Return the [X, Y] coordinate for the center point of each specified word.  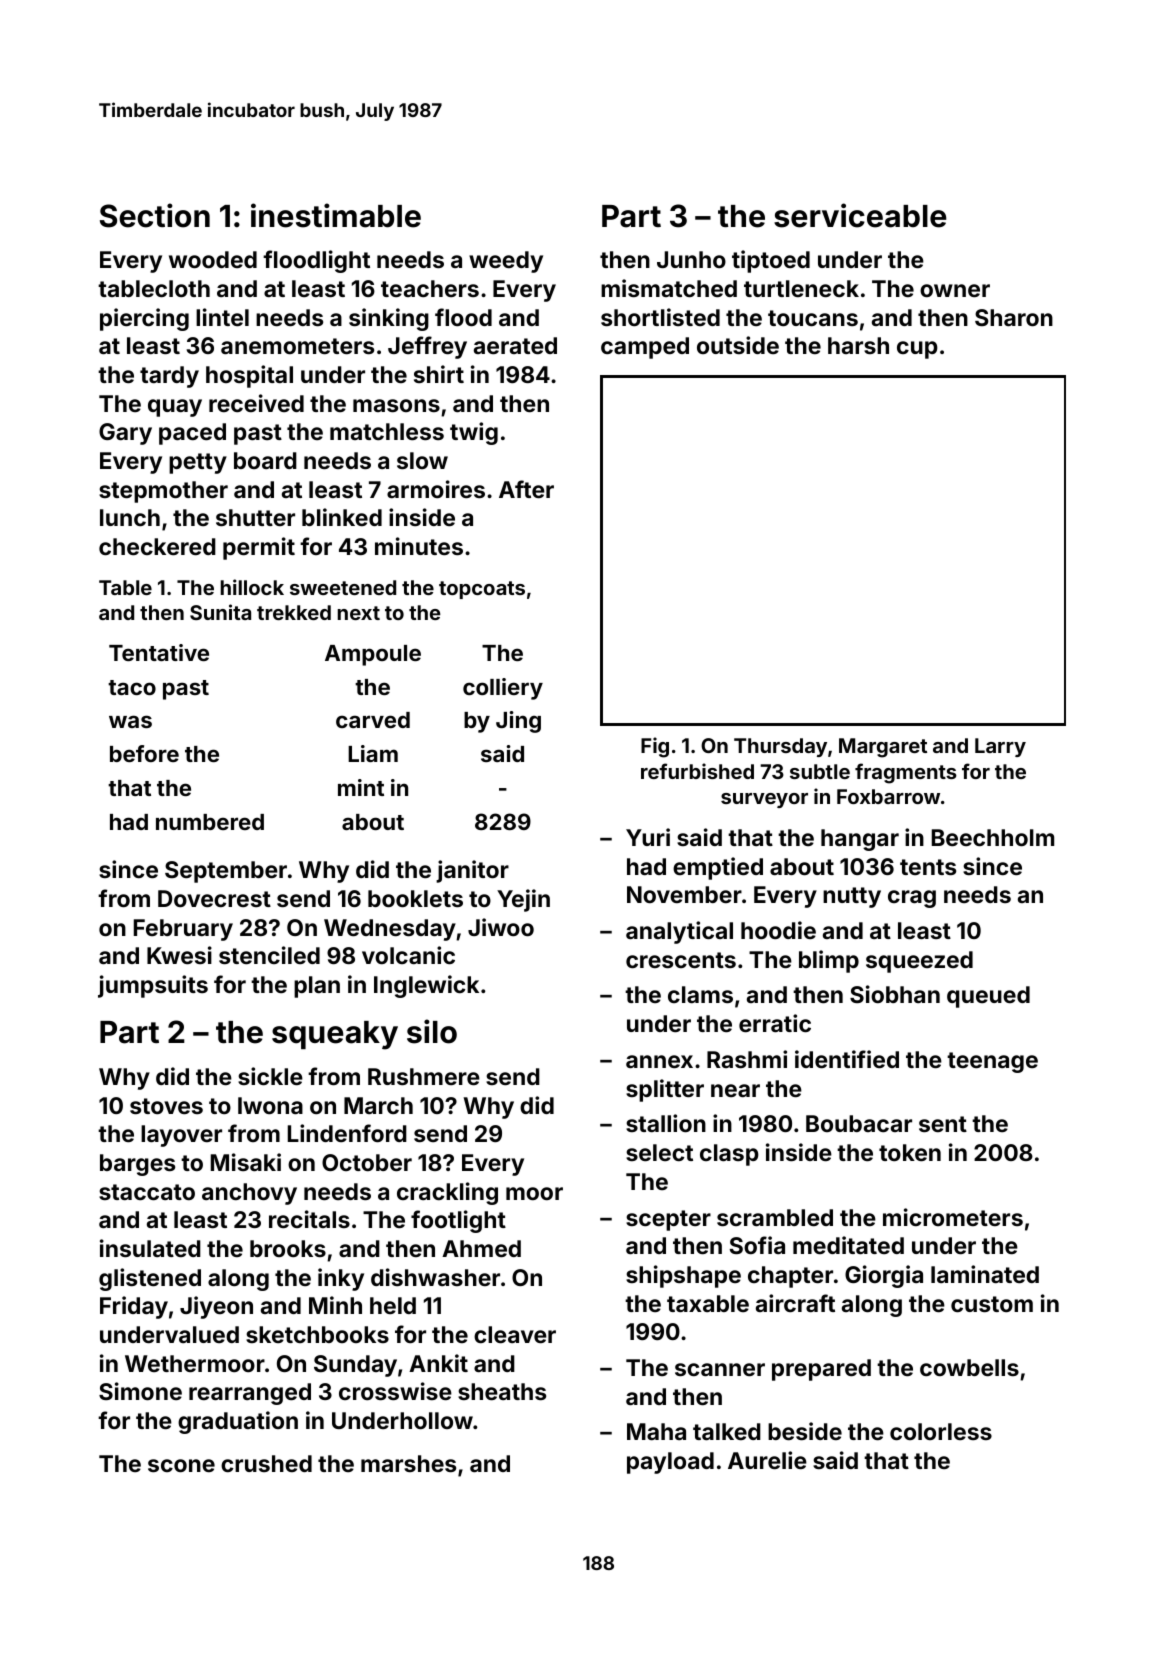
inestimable [336, 215]
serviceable [860, 215]
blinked [342, 517]
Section [155, 215]
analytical [679, 932]
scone [181, 1465]
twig [474, 433]
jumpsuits [153, 986]
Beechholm [993, 837]
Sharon [1014, 317]
